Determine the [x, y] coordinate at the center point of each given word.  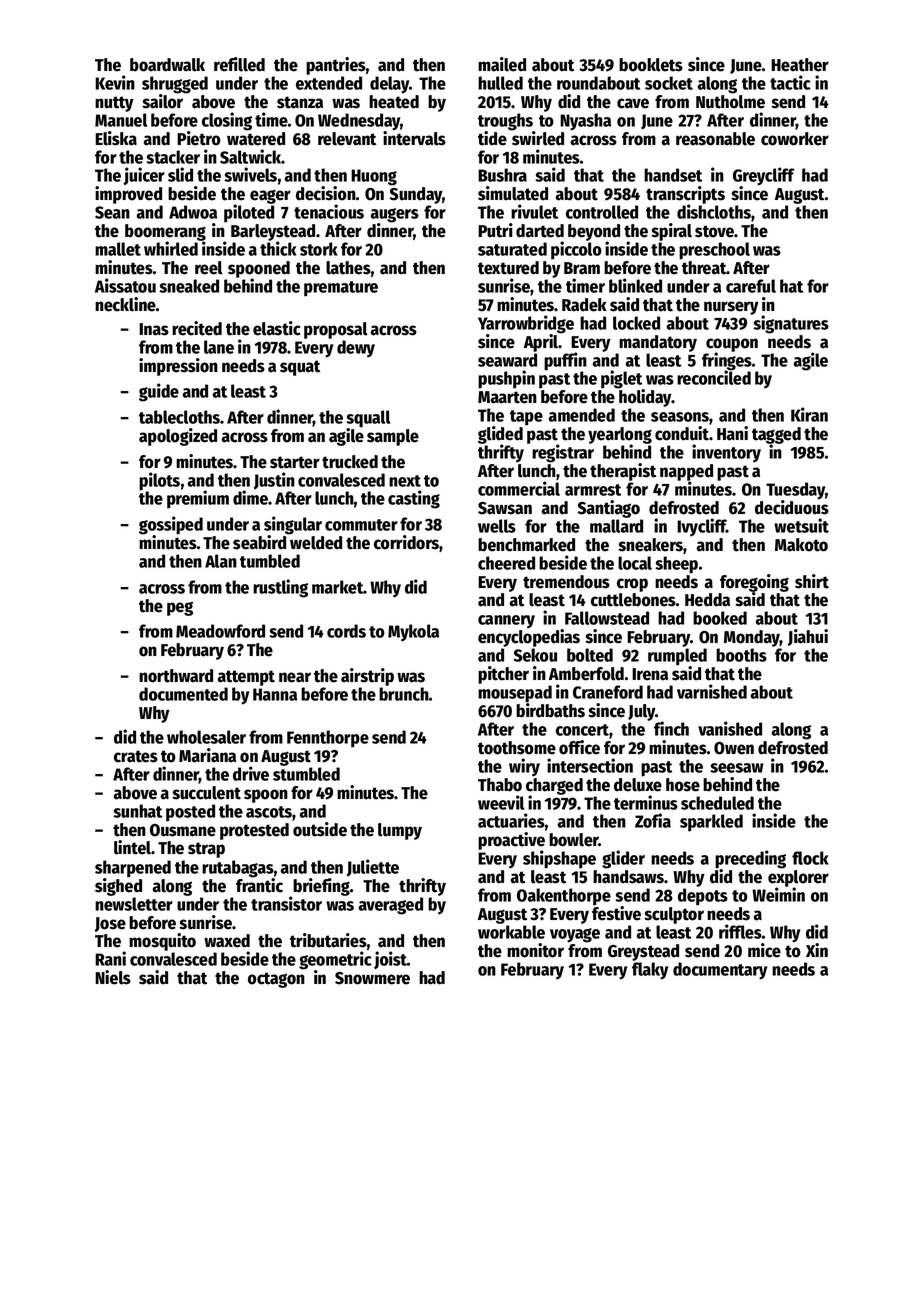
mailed [502, 64]
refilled [239, 64]
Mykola [413, 632]
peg [180, 608]
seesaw [737, 768]
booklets [651, 65]
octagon [276, 980]
